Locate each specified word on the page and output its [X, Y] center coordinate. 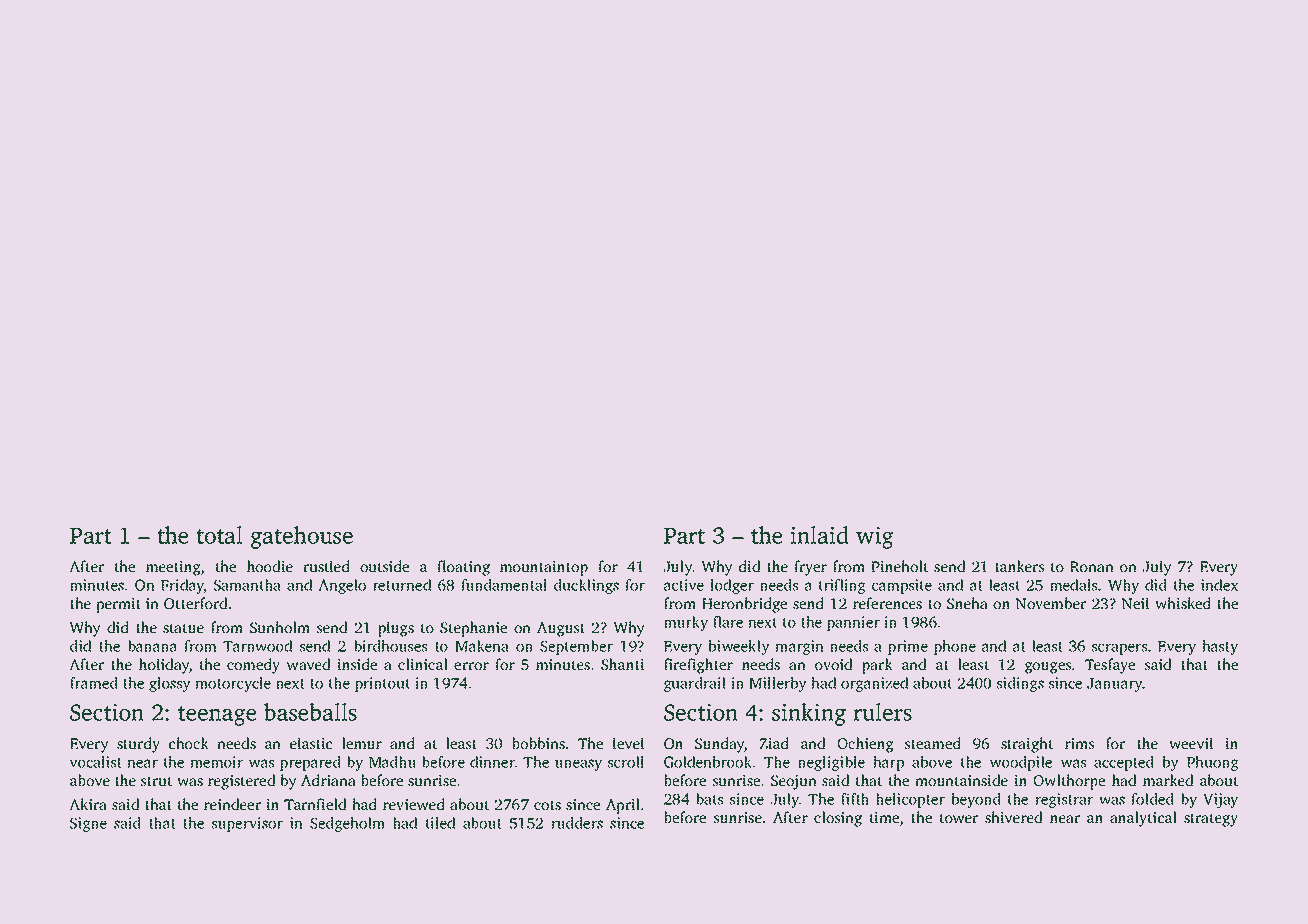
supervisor [247, 824]
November [1051, 603]
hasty [1220, 647]
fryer [811, 568]
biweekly [738, 647]
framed [94, 683]
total [219, 535]
